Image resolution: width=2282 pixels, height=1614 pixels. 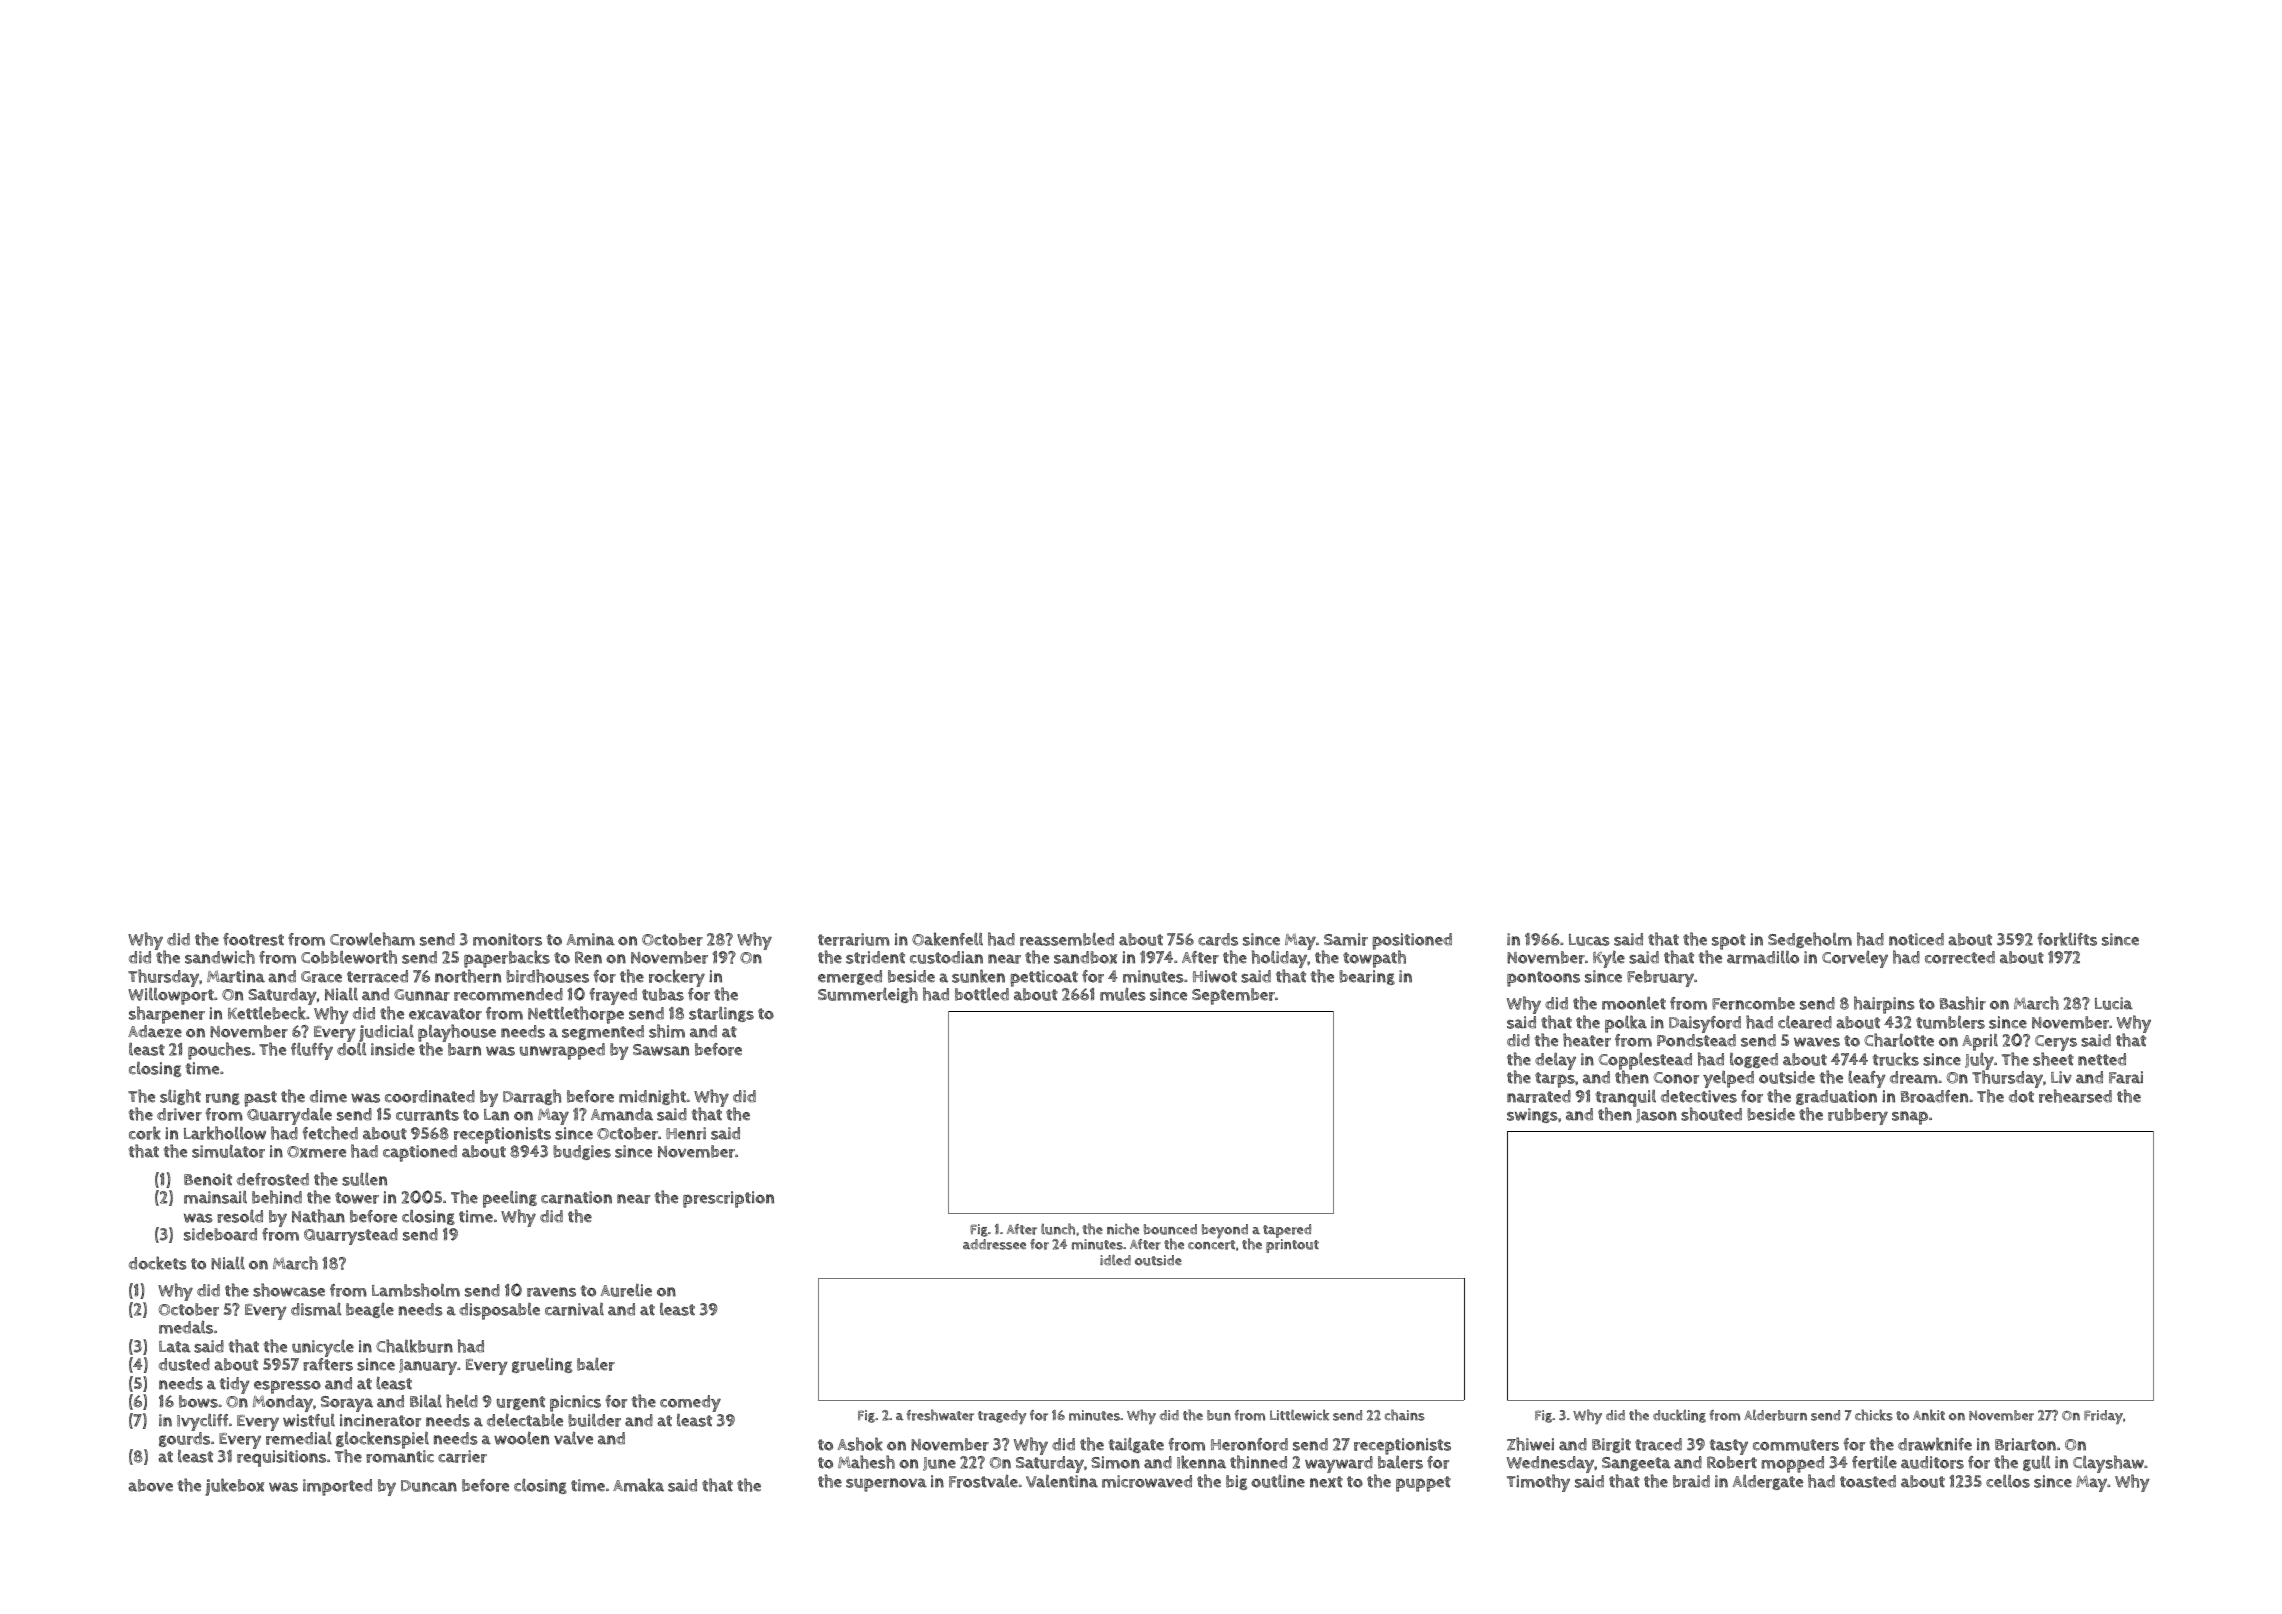 I want to click on cards, so click(x=1218, y=939).
